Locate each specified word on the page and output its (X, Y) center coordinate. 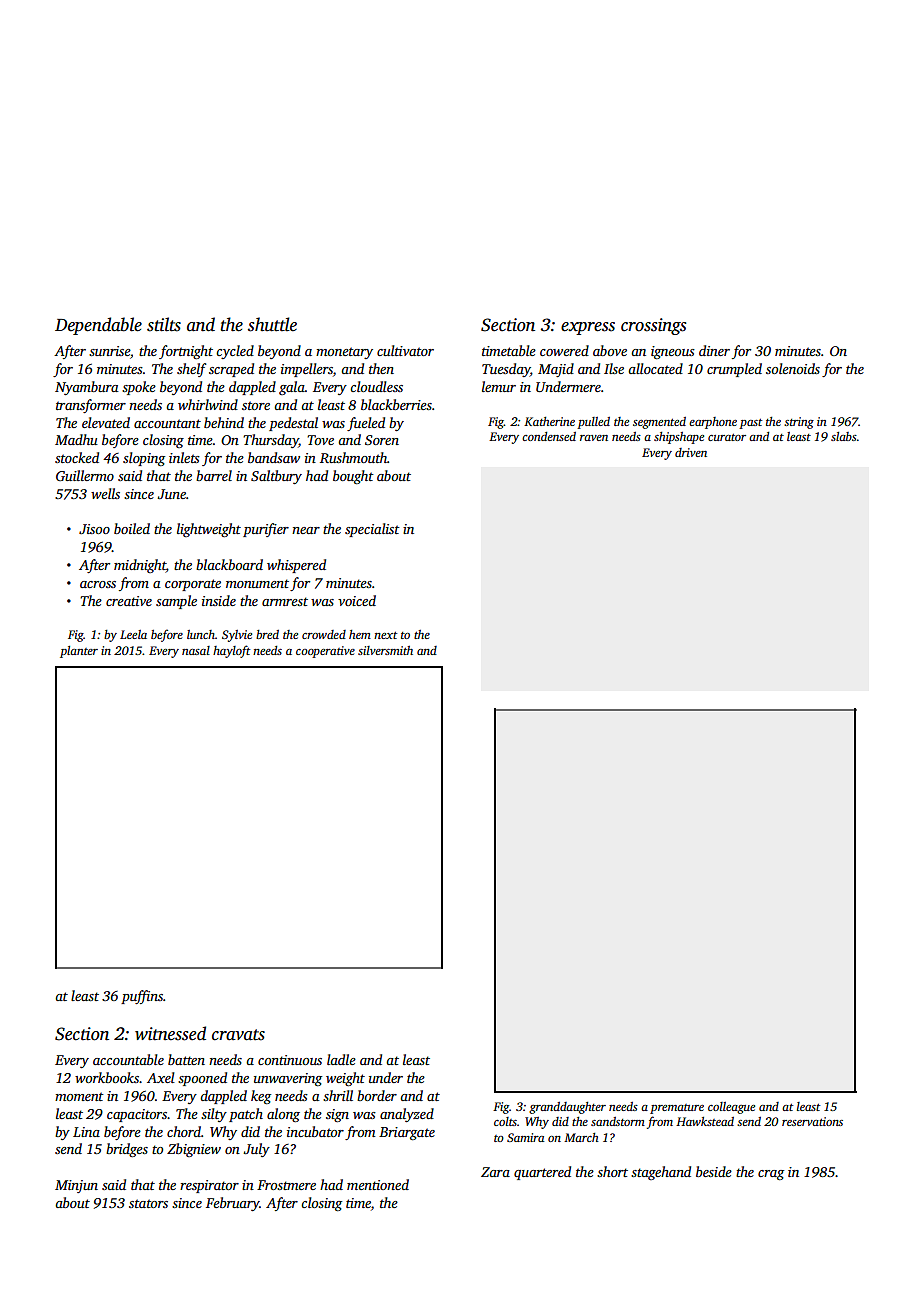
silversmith (385, 650)
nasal (196, 650)
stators (148, 1203)
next (385, 635)
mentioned (378, 1184)
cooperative (325, 652)
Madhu (76, 439)
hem (360, 634)
